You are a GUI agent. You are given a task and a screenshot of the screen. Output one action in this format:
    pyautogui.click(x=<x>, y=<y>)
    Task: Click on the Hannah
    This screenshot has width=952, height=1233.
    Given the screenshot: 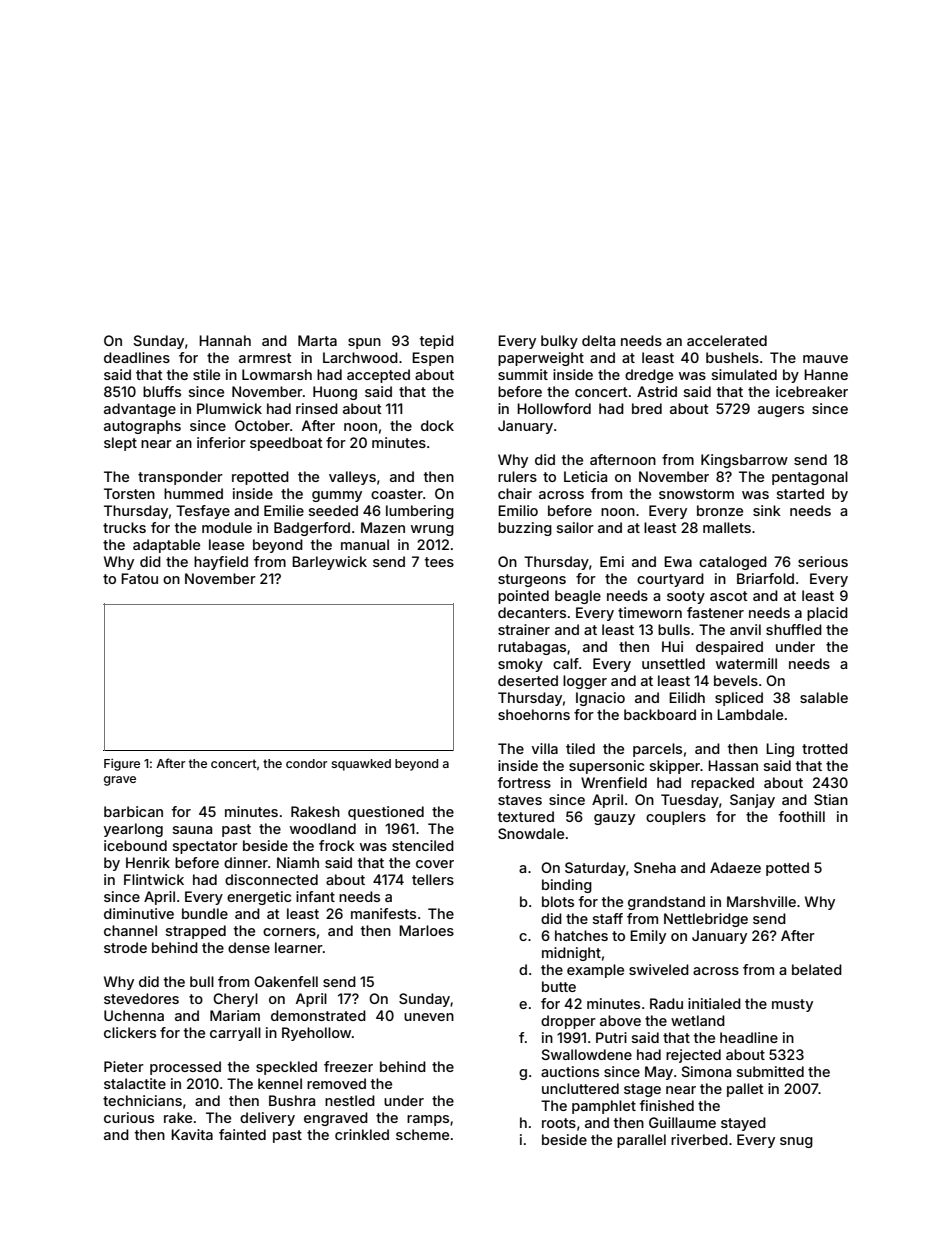 What is the action you would take?
    pyautogui.click(x=225, y=340)
